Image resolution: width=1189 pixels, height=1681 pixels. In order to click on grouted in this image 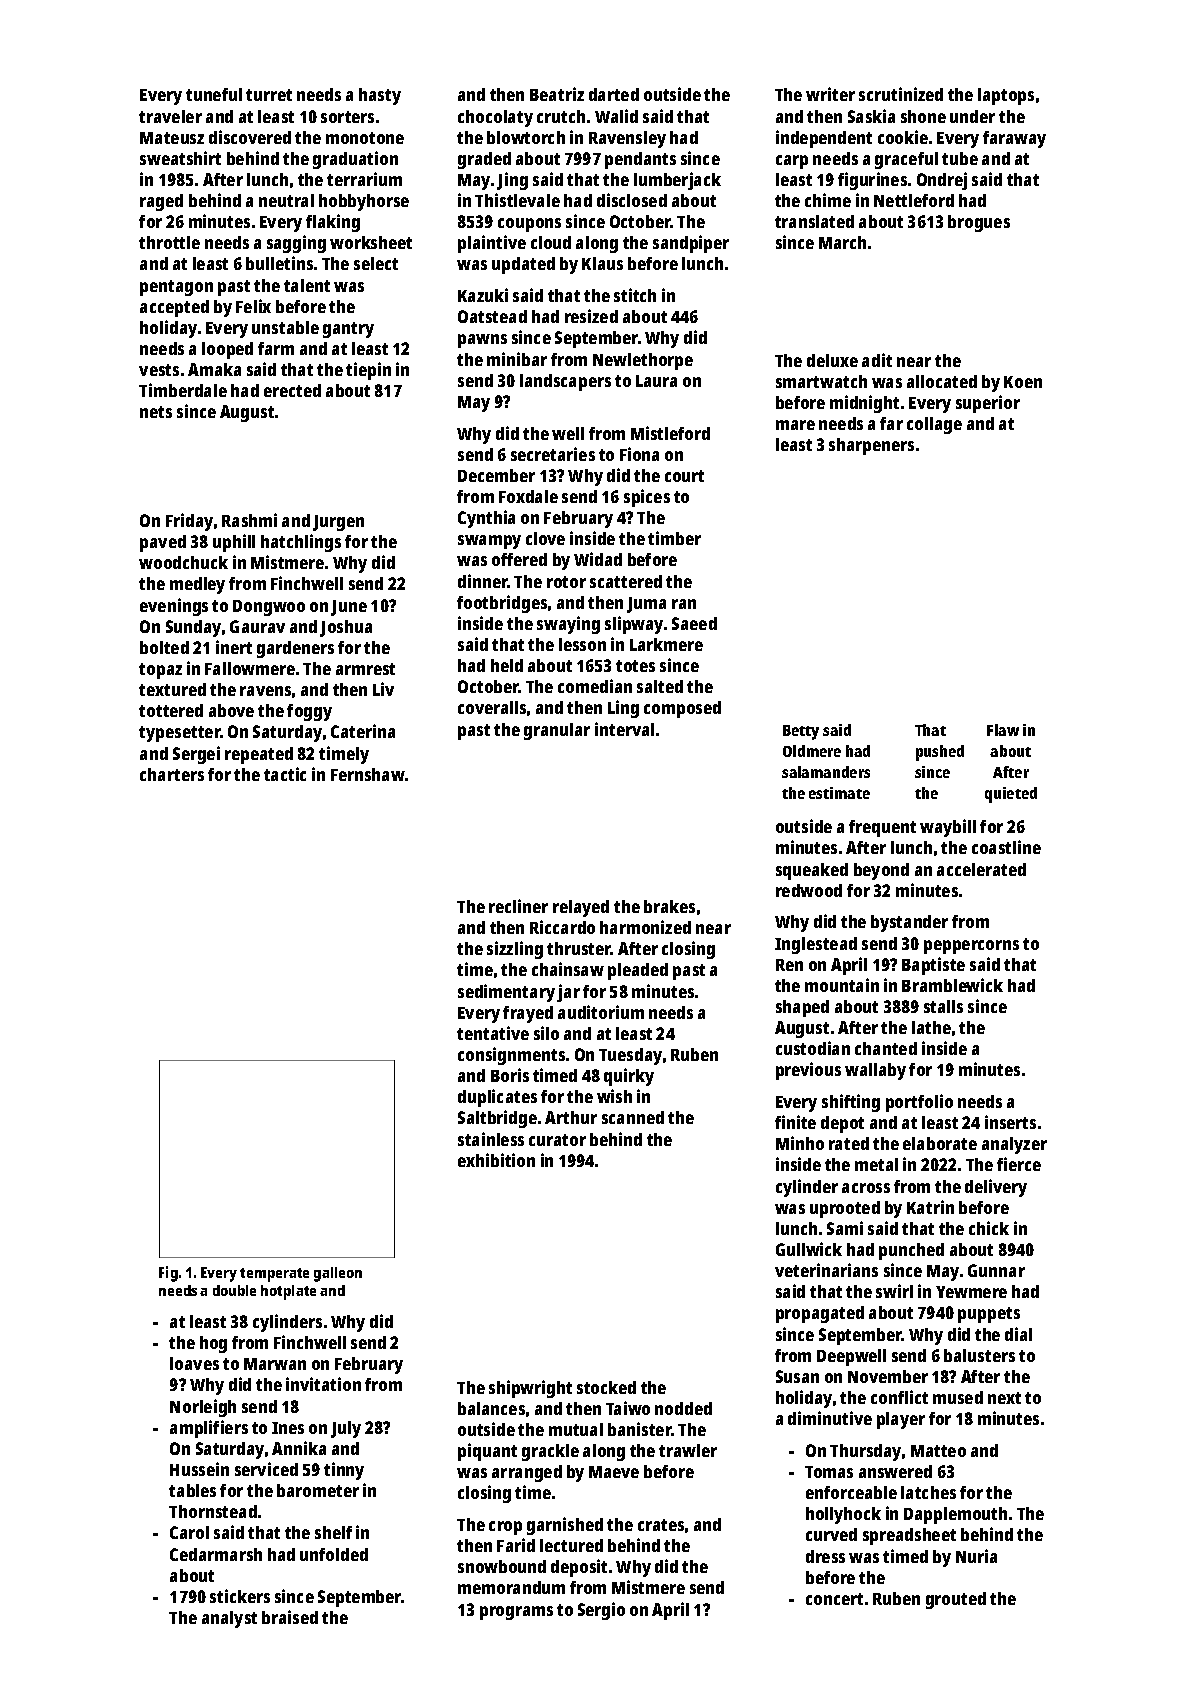, I will do `click(956, 1600)`.
